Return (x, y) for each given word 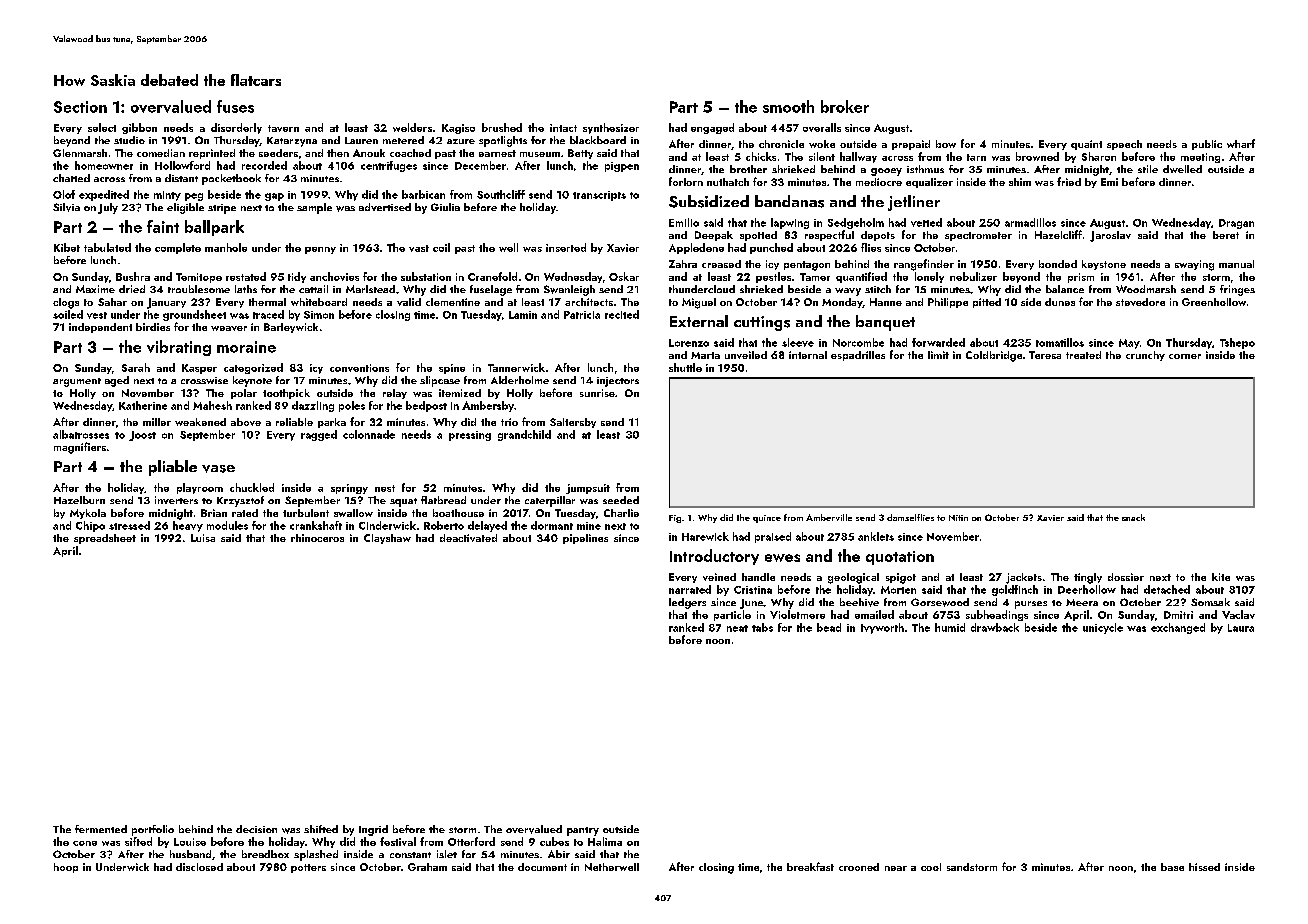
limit (938, 355)
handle (758, 577)
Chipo (90, 526)
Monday (842, 303)
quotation (900, 558)
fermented (101, 829)
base (1172, 867)
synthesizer (611, 128)
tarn (976, 157)
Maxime (95, 289)
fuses (235, 106)
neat (737, 628)
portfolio (153, 830)
